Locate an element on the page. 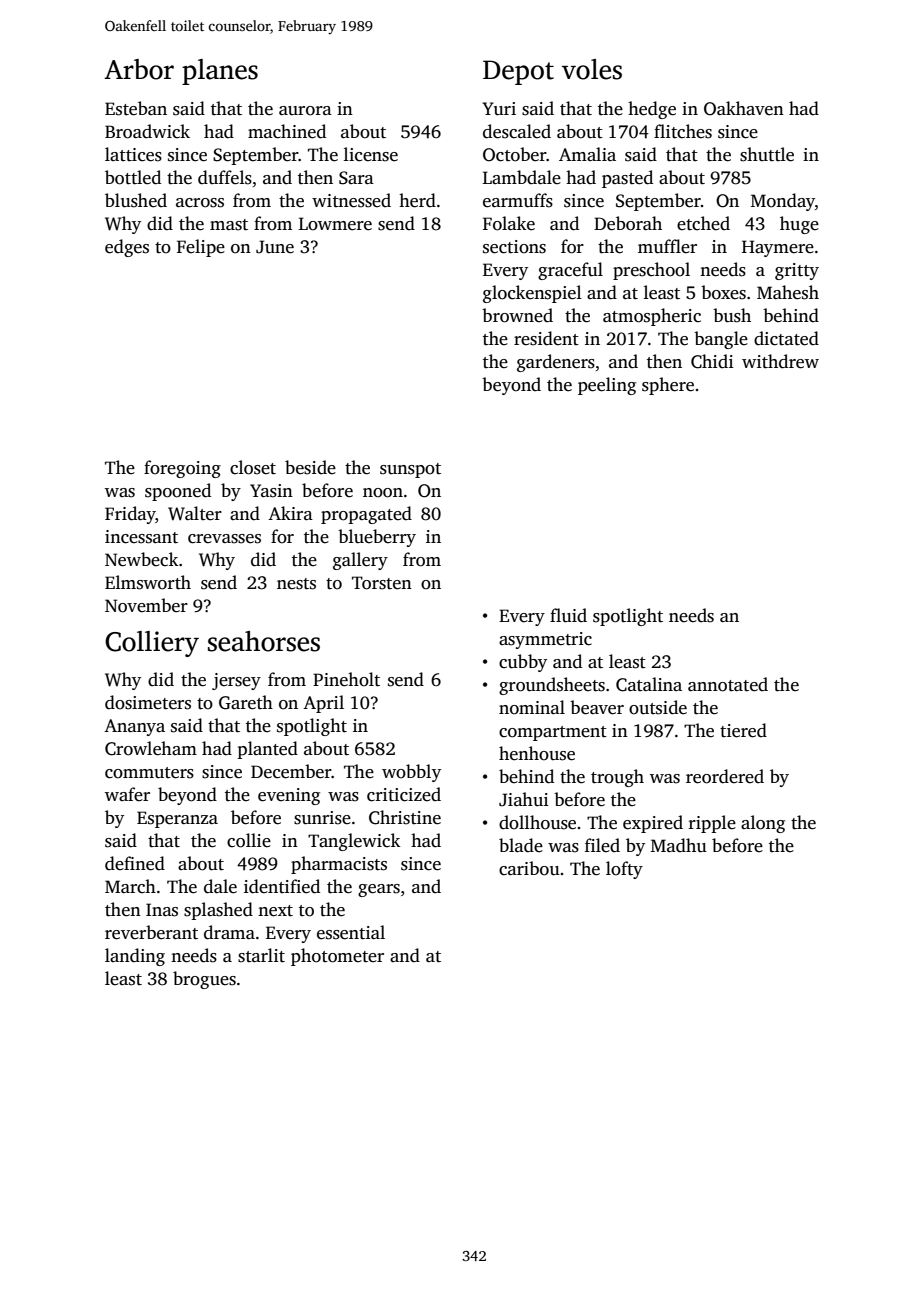  gardeners is located at coordinates (556, 363).
